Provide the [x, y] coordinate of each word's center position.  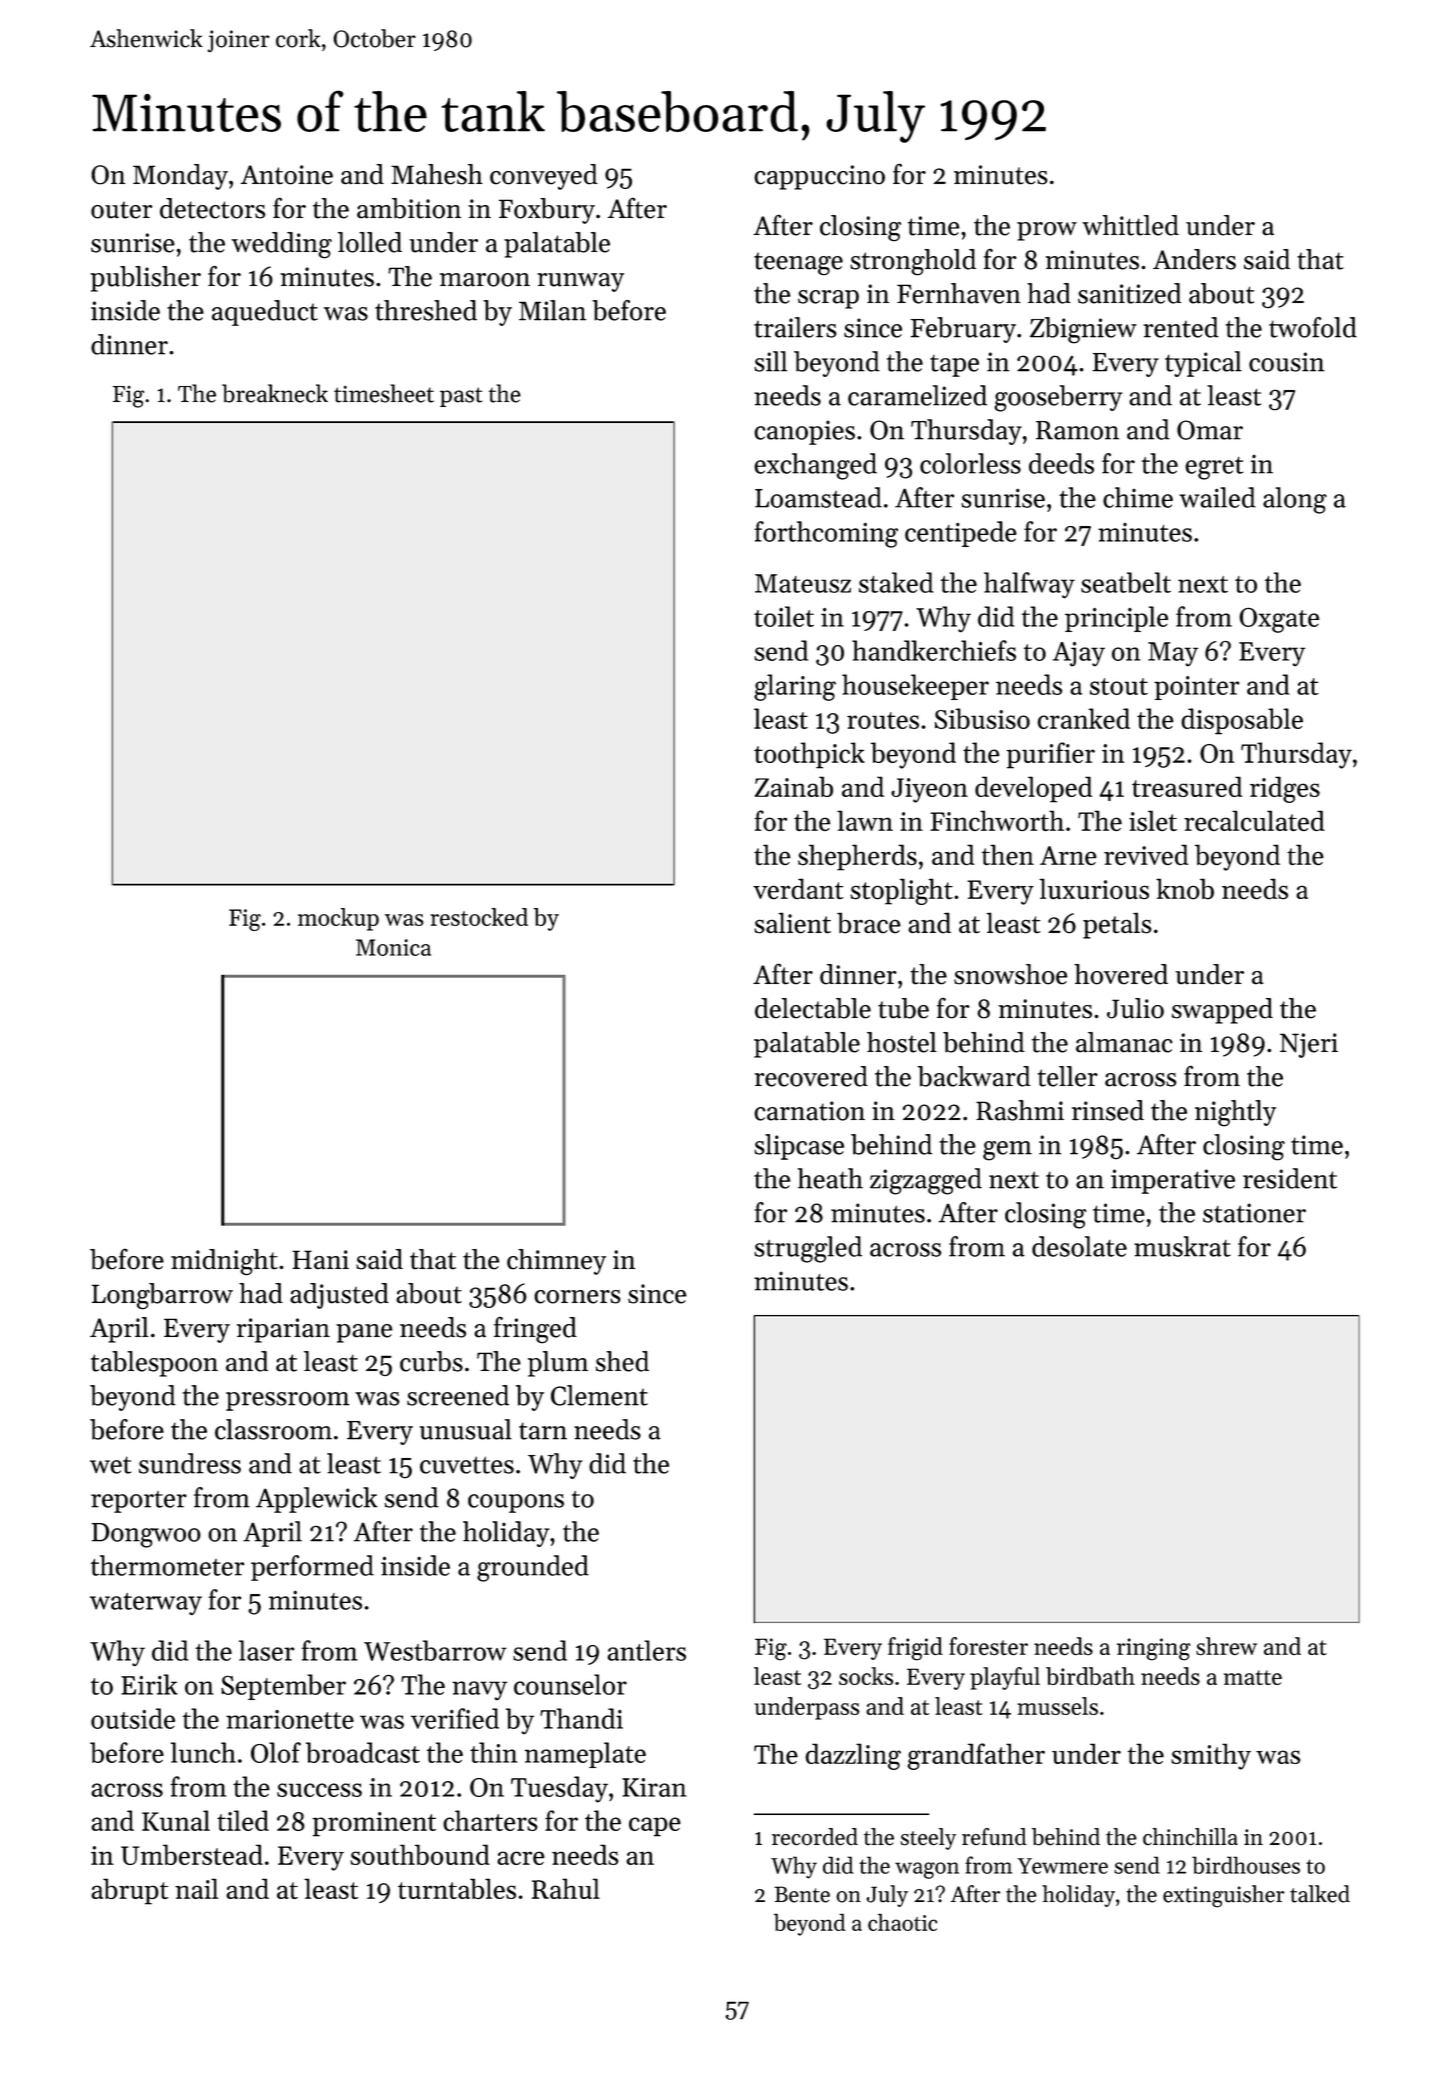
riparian [283, 1330]
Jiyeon [929, 790]
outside [133, 1718]
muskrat [1182, 1246]
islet [1153, 820]
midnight [224, 1262]
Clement [599, 1395]
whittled [1130, 225]
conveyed [544, 177]
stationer [1254, 1213]
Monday [180, 177]
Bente [802, 1894]
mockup [338, 919]
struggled [808, 1249]
